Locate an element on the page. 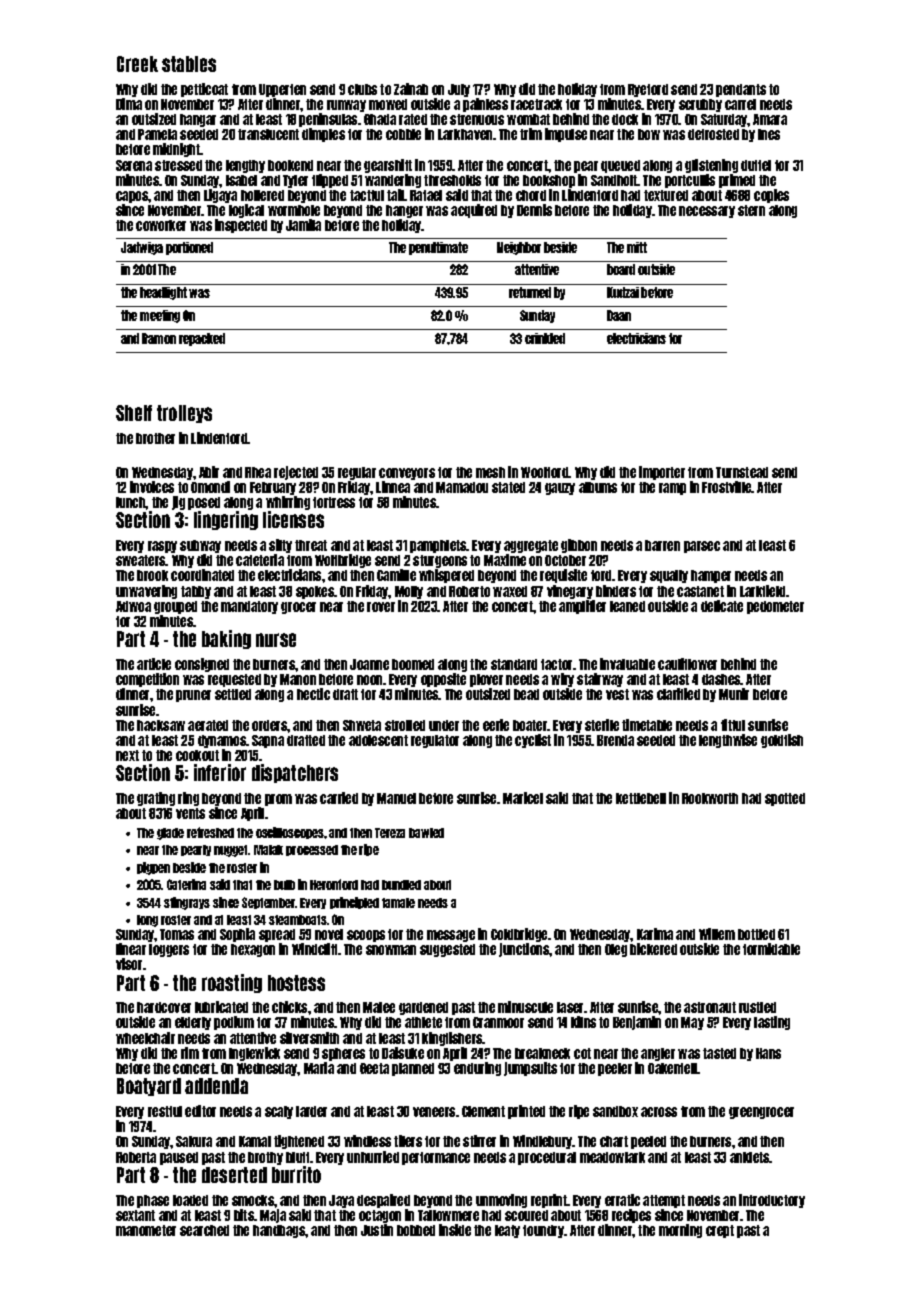  standard is located at coordinates (514, 664).
